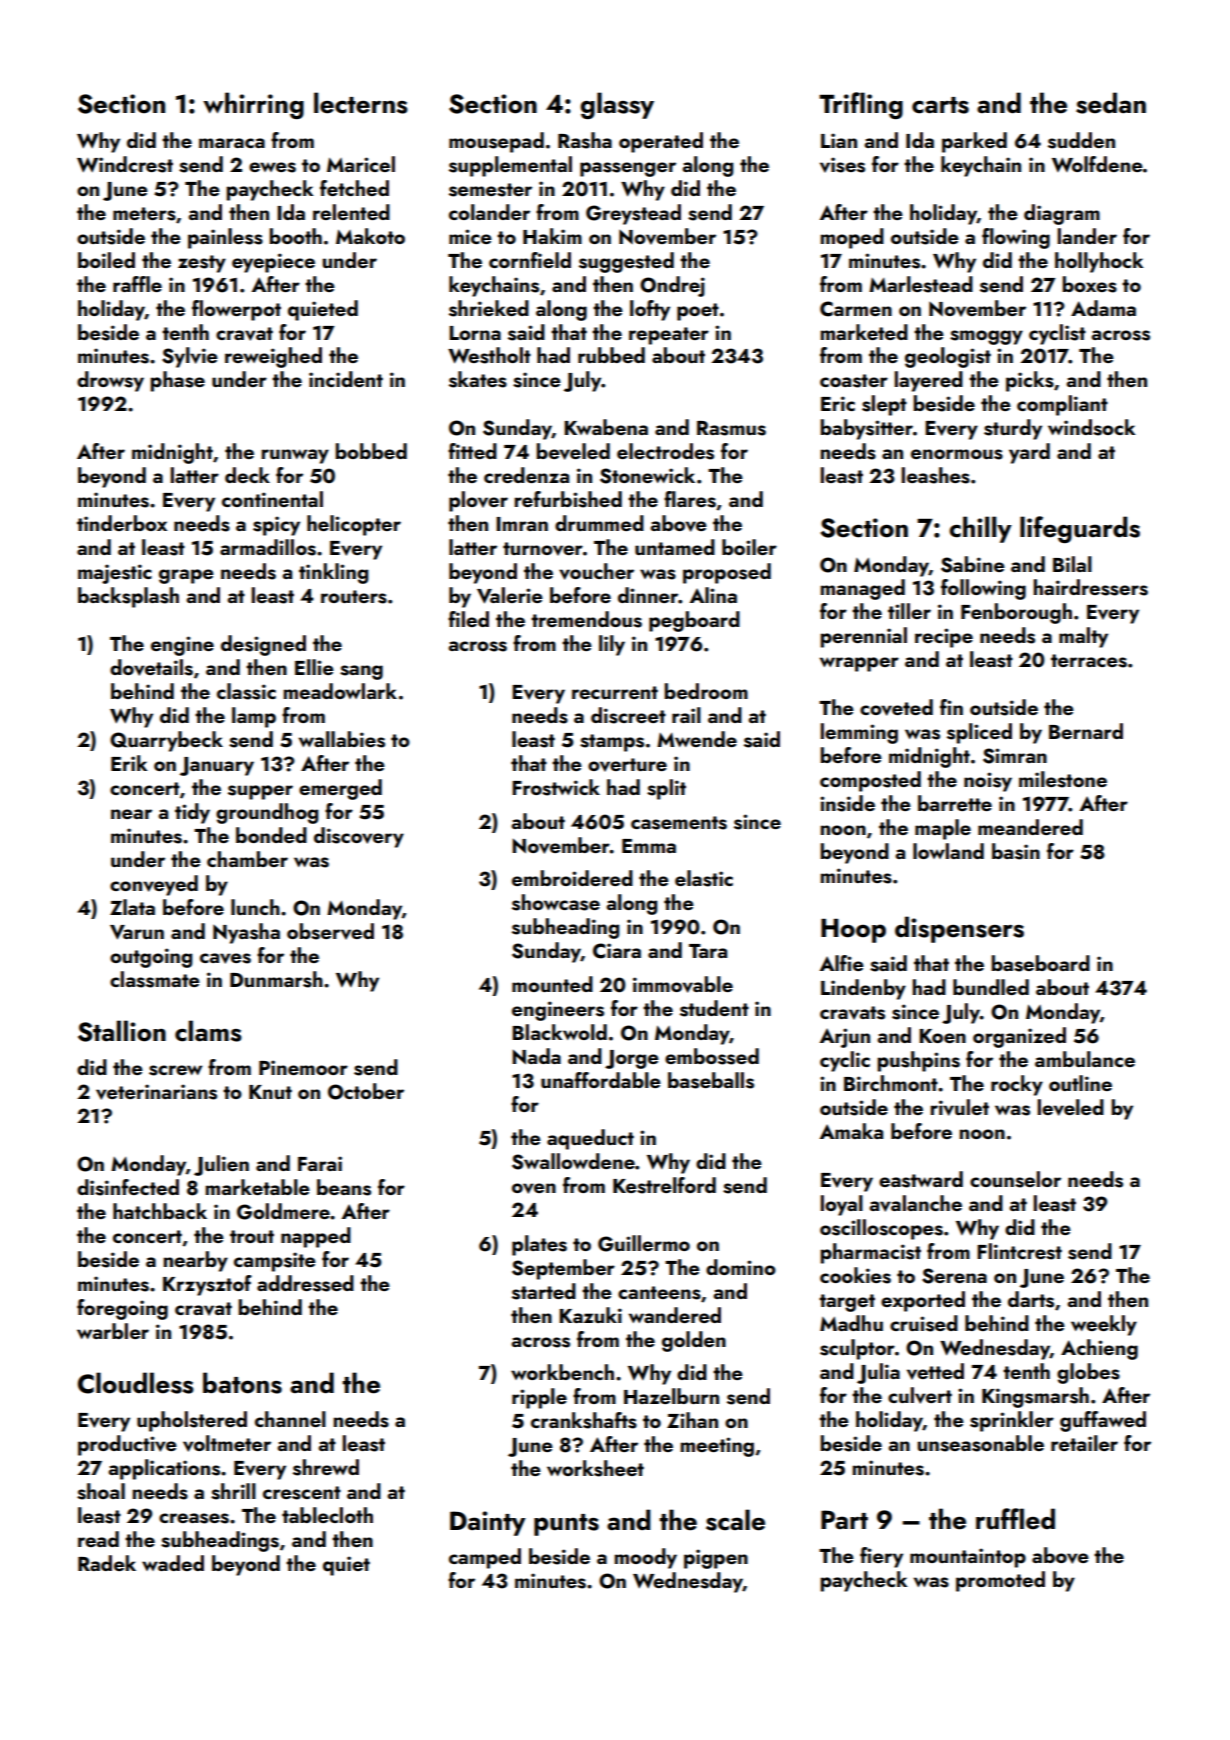 The width and height of the screenshot is (1230, 1740). What do you see at coordinates (1111, 103) in the screenshot?
I see `sedan` at bounding box center [1111, 103].
